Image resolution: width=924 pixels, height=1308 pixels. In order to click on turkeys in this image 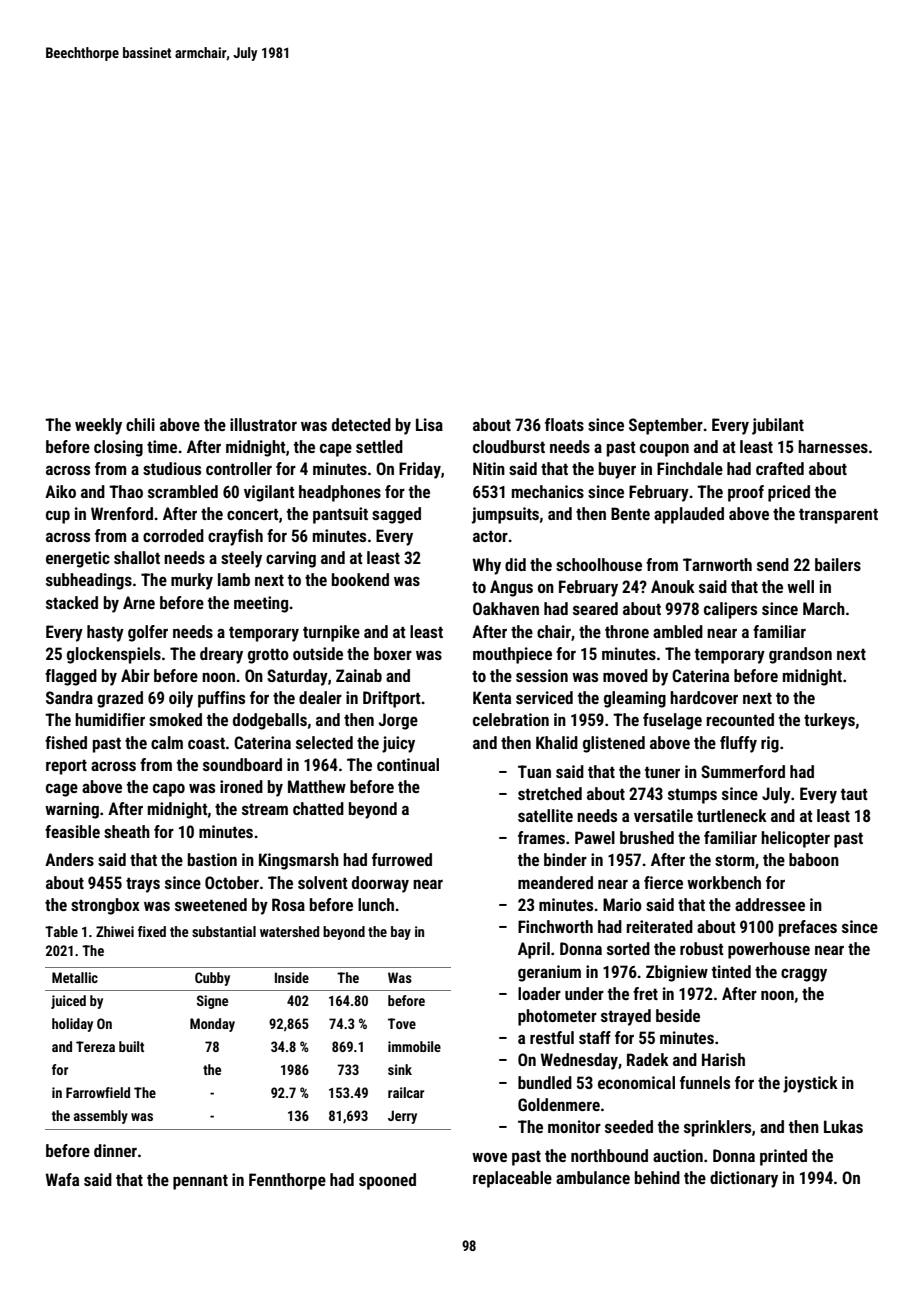, I will do `click(829, 721)`.
